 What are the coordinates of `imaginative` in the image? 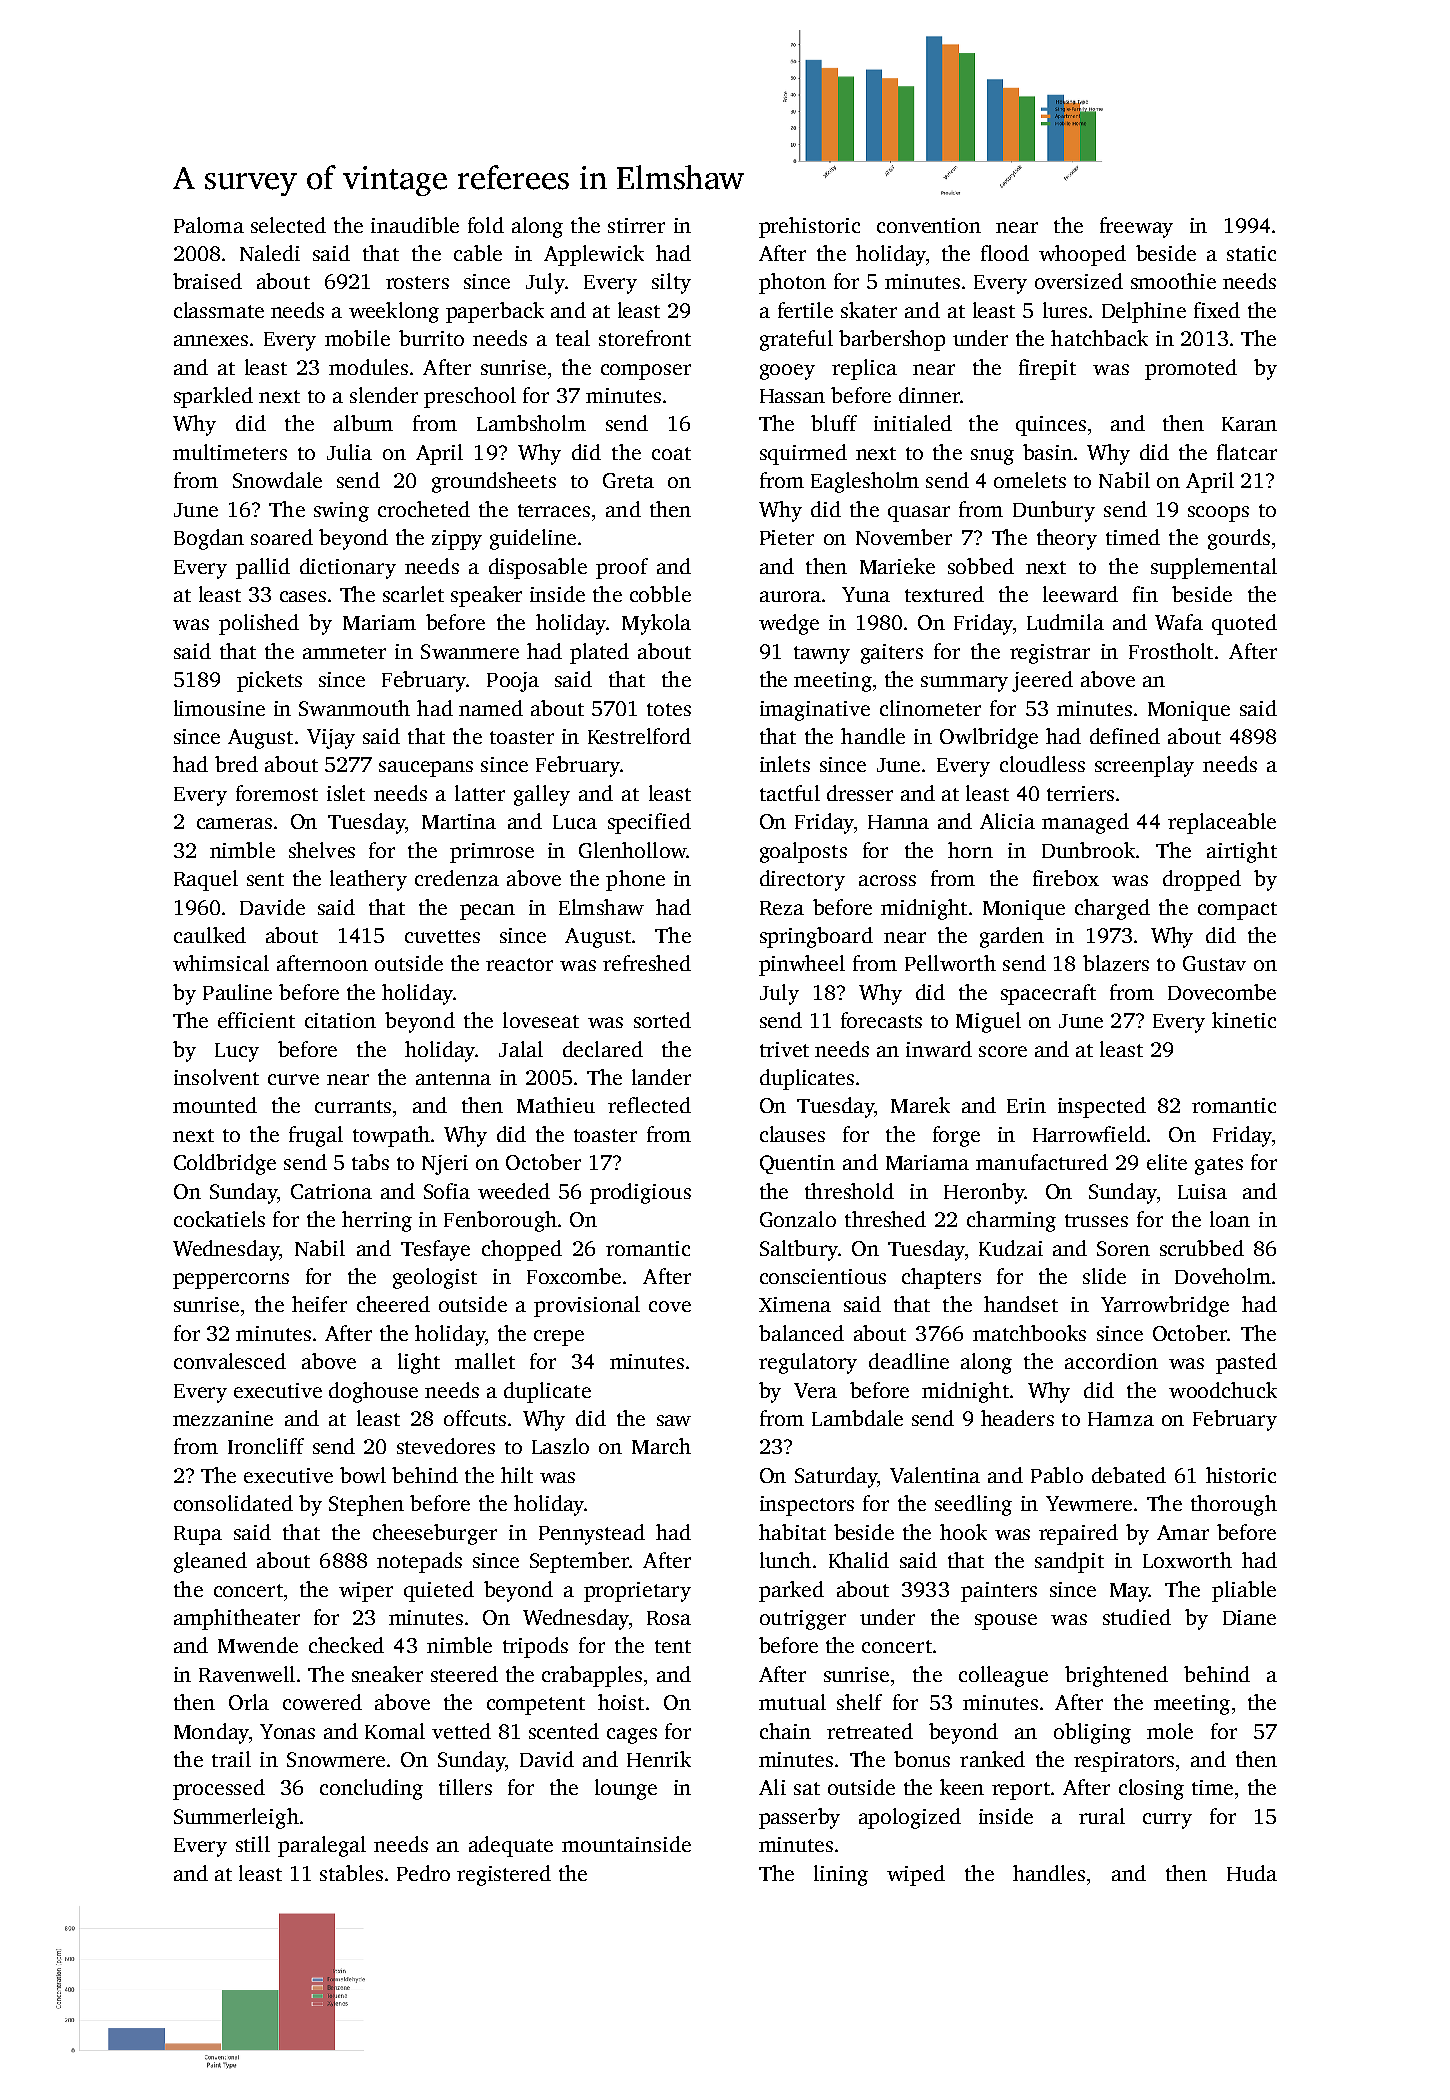 It's located at (815, 711).
